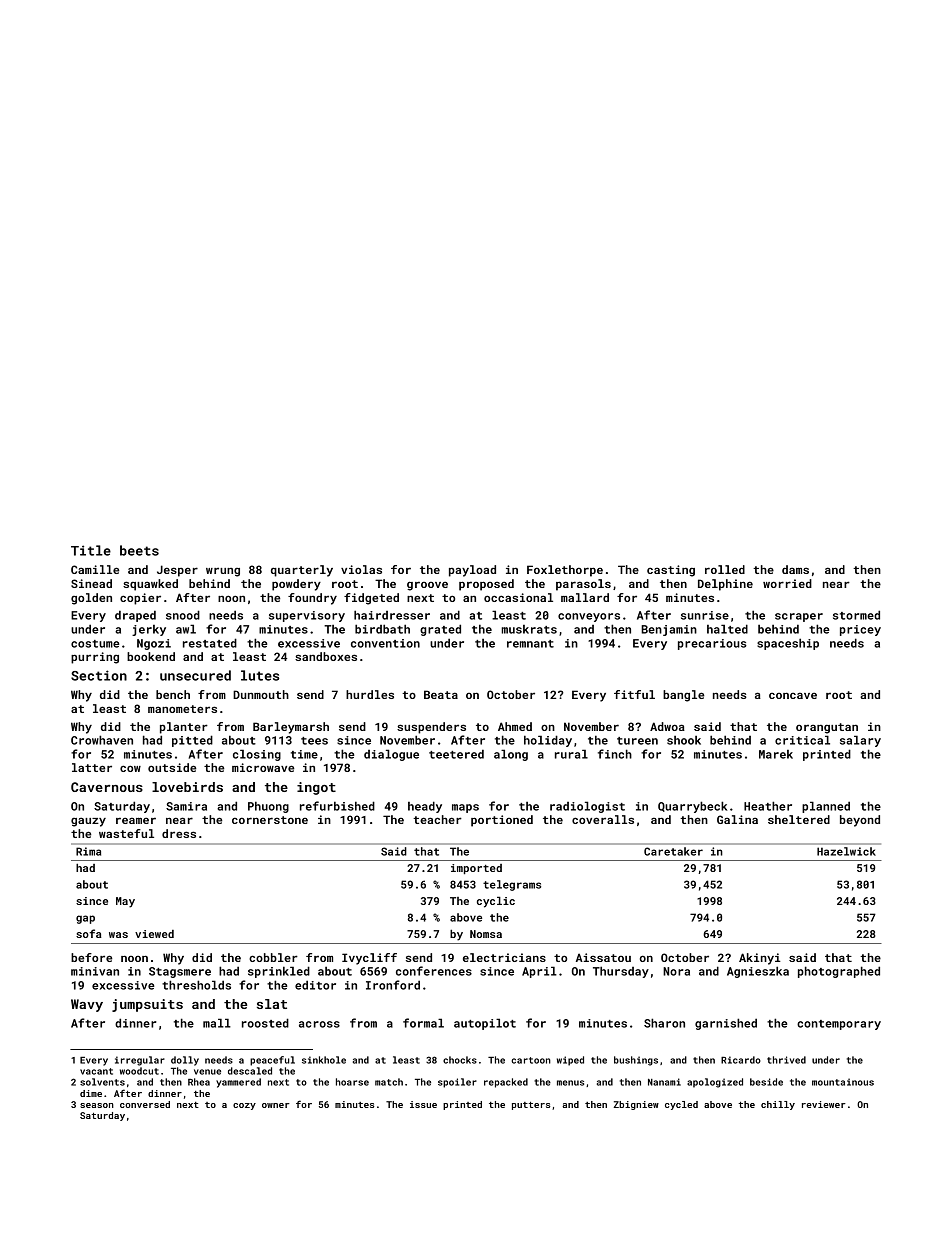 The image size is (952, 1233). What do you see at coordinates (302, 571) in the document?
I see `quarterly` at bounding box center [302, 571].
